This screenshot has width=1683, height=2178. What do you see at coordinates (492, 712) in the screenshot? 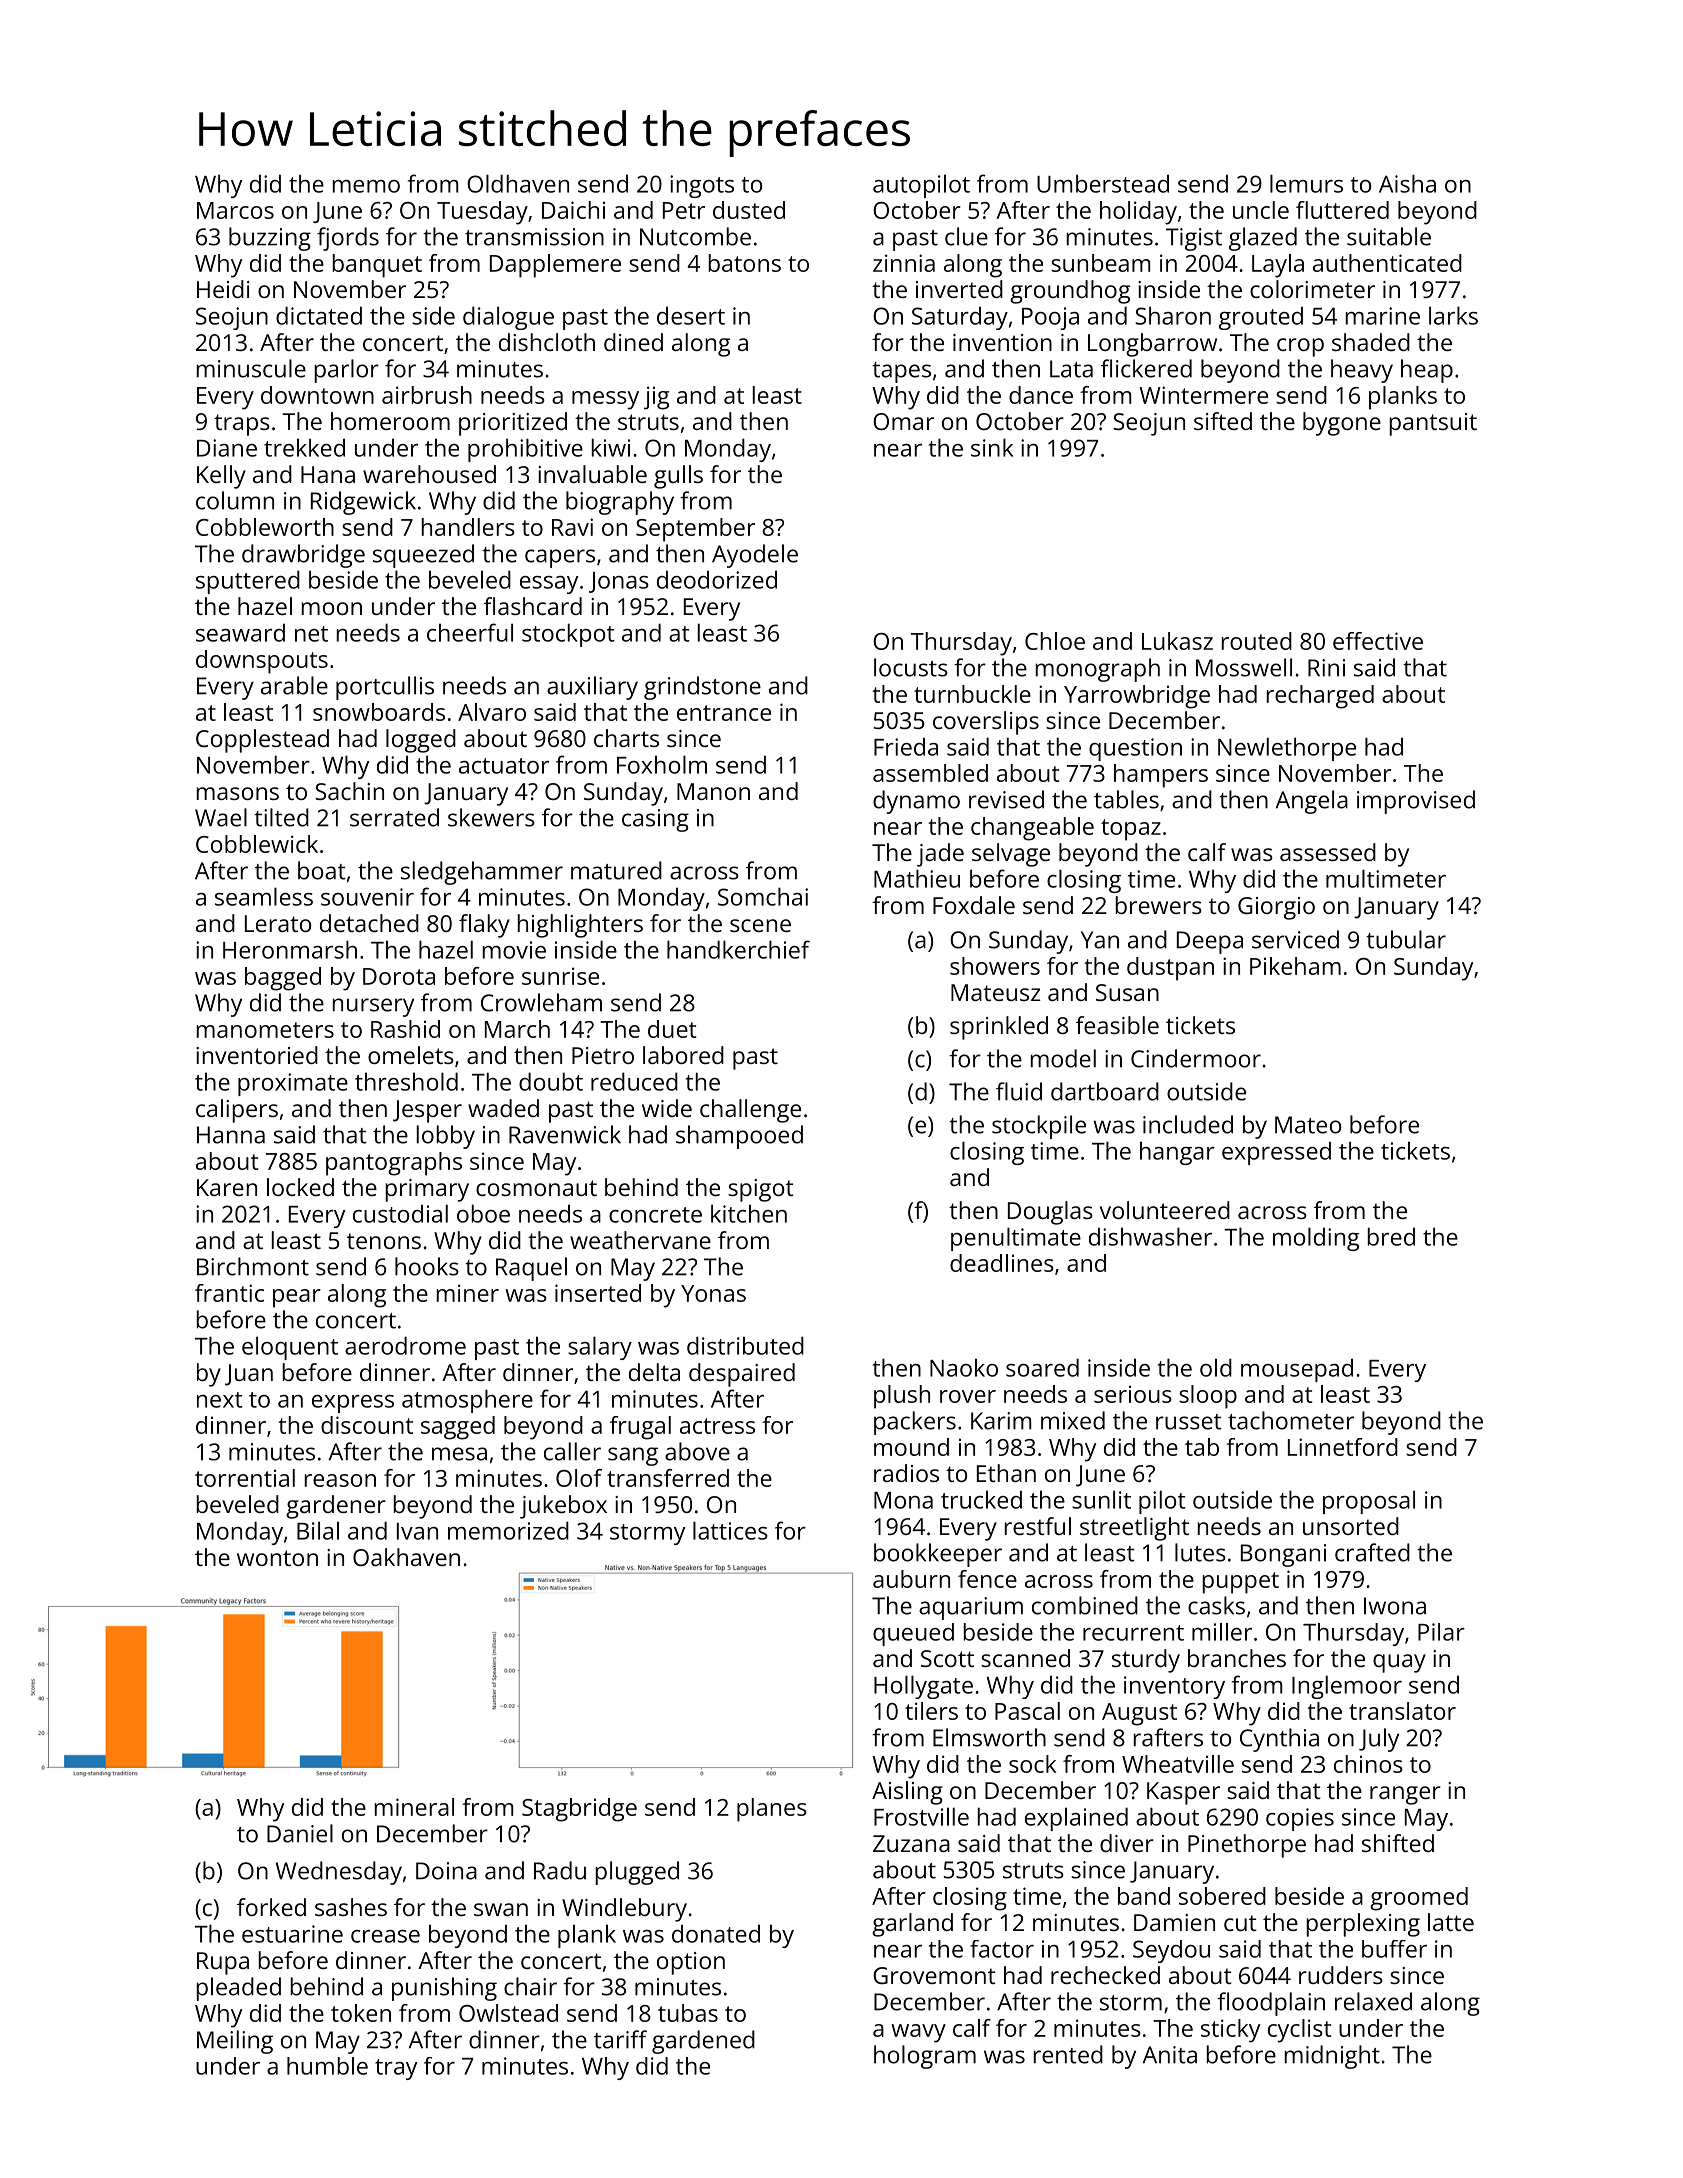
I see `Alvaro` at bounding box center [492, 712].
